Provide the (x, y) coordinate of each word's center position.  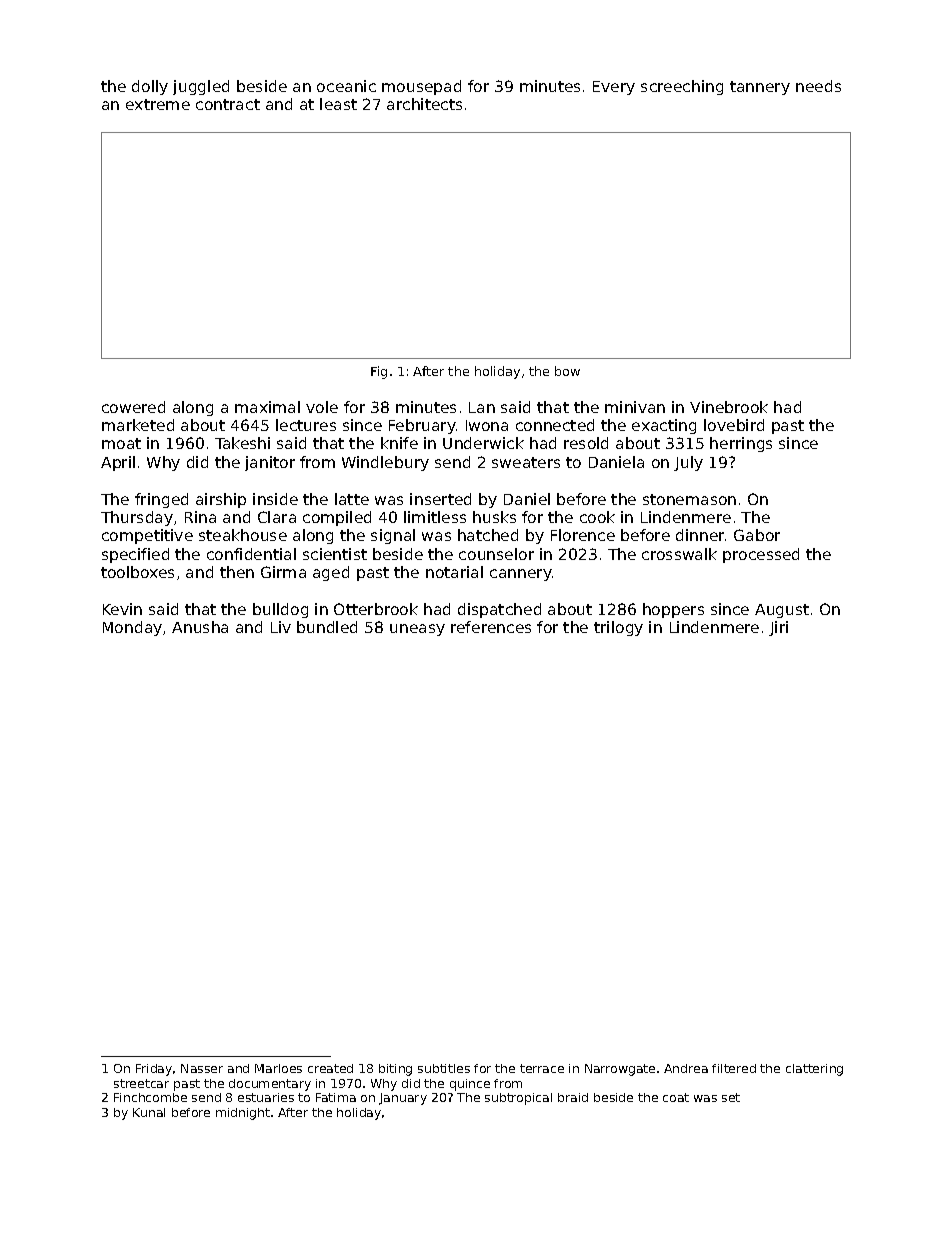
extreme (158, 104)
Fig (379, 372)
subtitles (444, 1068)
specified (135, 555)
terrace (542, 1068)
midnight (243, 1114)
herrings (741, 444)
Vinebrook (729, 407)
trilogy (618, 628)
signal (393, 536)
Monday (132, 628)
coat (676, 1097)
